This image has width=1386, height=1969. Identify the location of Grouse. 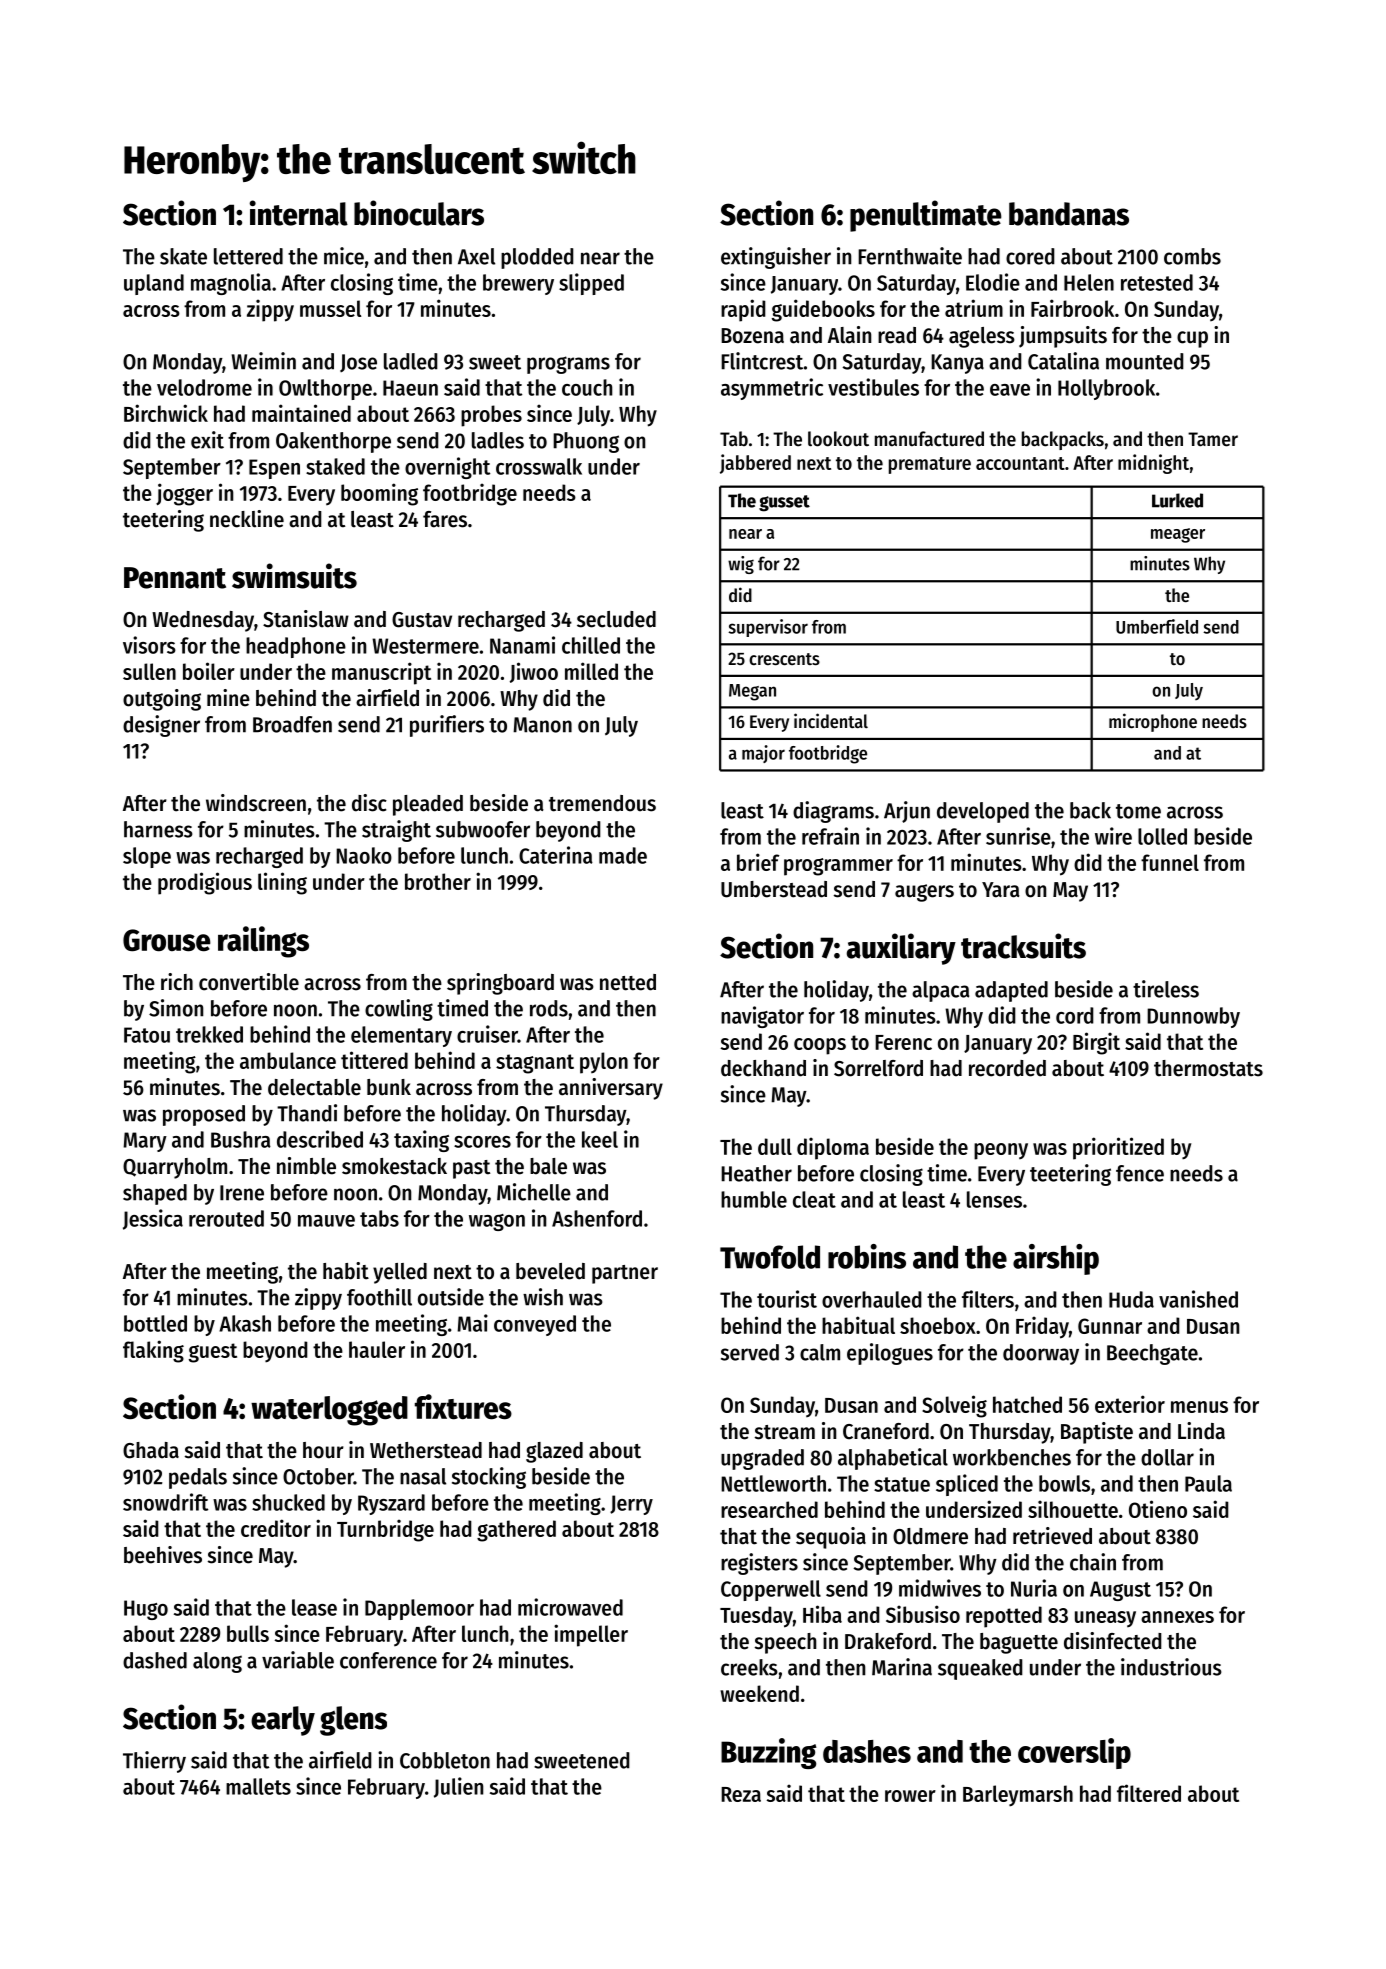
(167, 940).
